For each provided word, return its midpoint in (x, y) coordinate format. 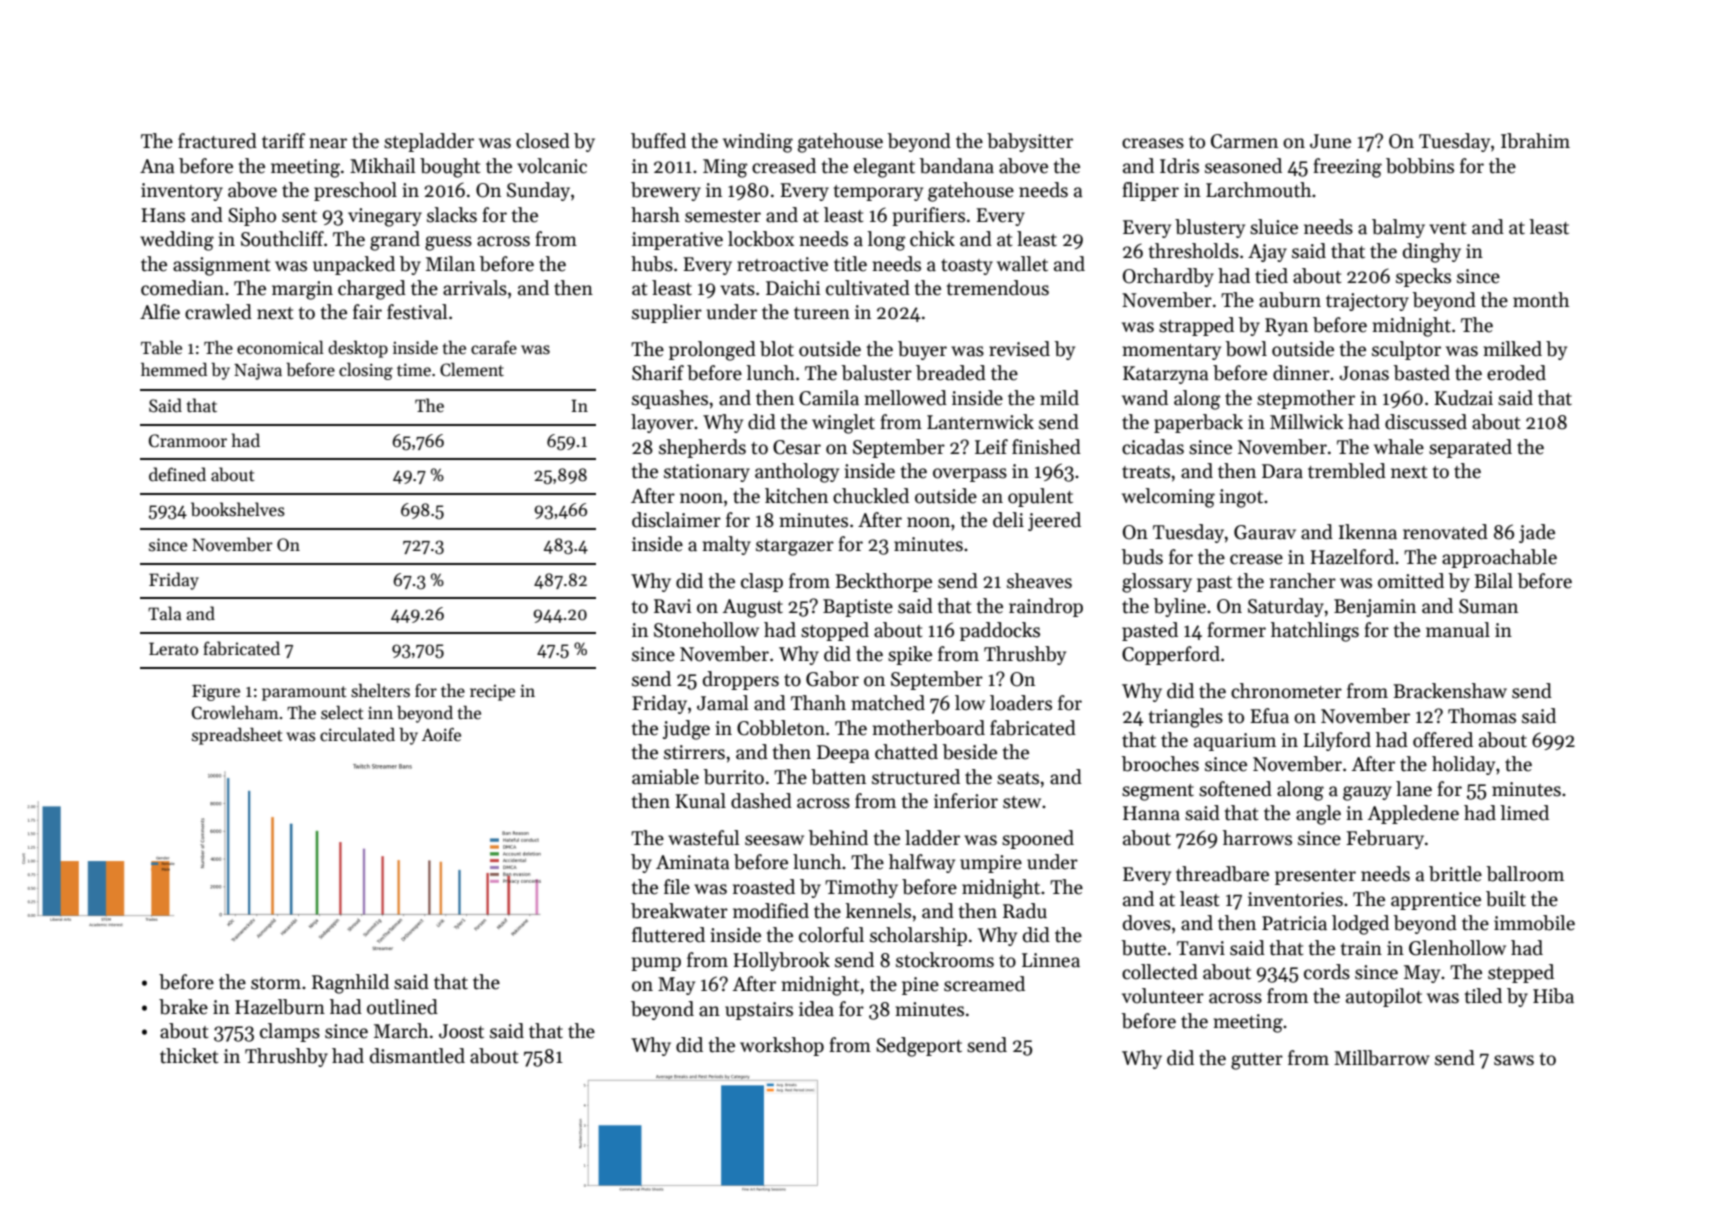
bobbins (1420, 166)
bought (450, 168)
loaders (1021, 703)
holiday (1463, 765)
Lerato (173, 649)
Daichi (793, 288)
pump (656, 964)
